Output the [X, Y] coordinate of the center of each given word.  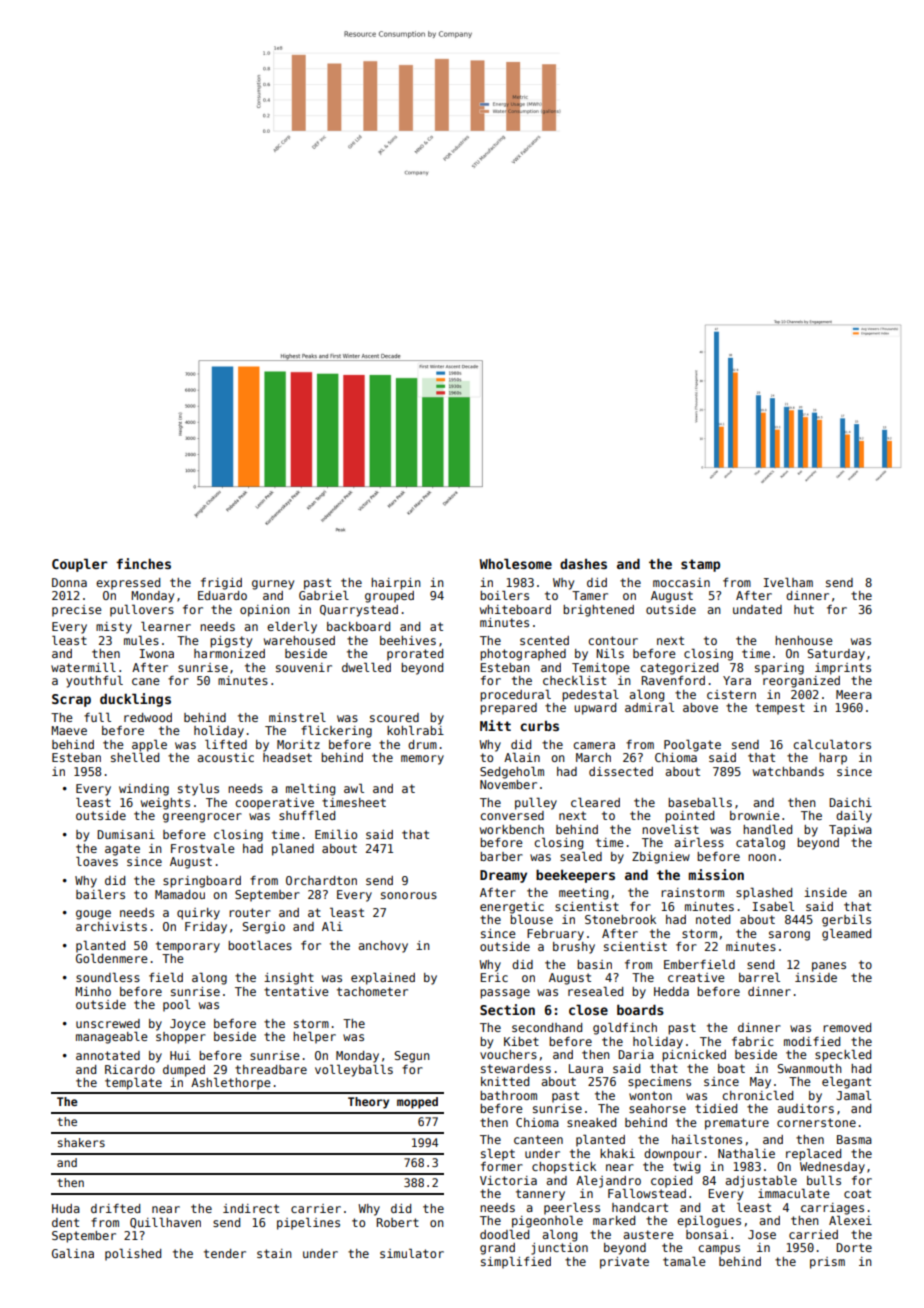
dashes [583, 564]
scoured [394, 717]
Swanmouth [809, 1068]
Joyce [188, 1025]
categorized [679, 669]
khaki [617, 1153]
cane [146, 681]
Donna [69, 582]
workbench [512, 829]
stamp [700, 565]
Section [507, 1009]
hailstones [707, 1139]
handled [767, 829]
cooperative [274, 804]
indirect [251, 1208]
